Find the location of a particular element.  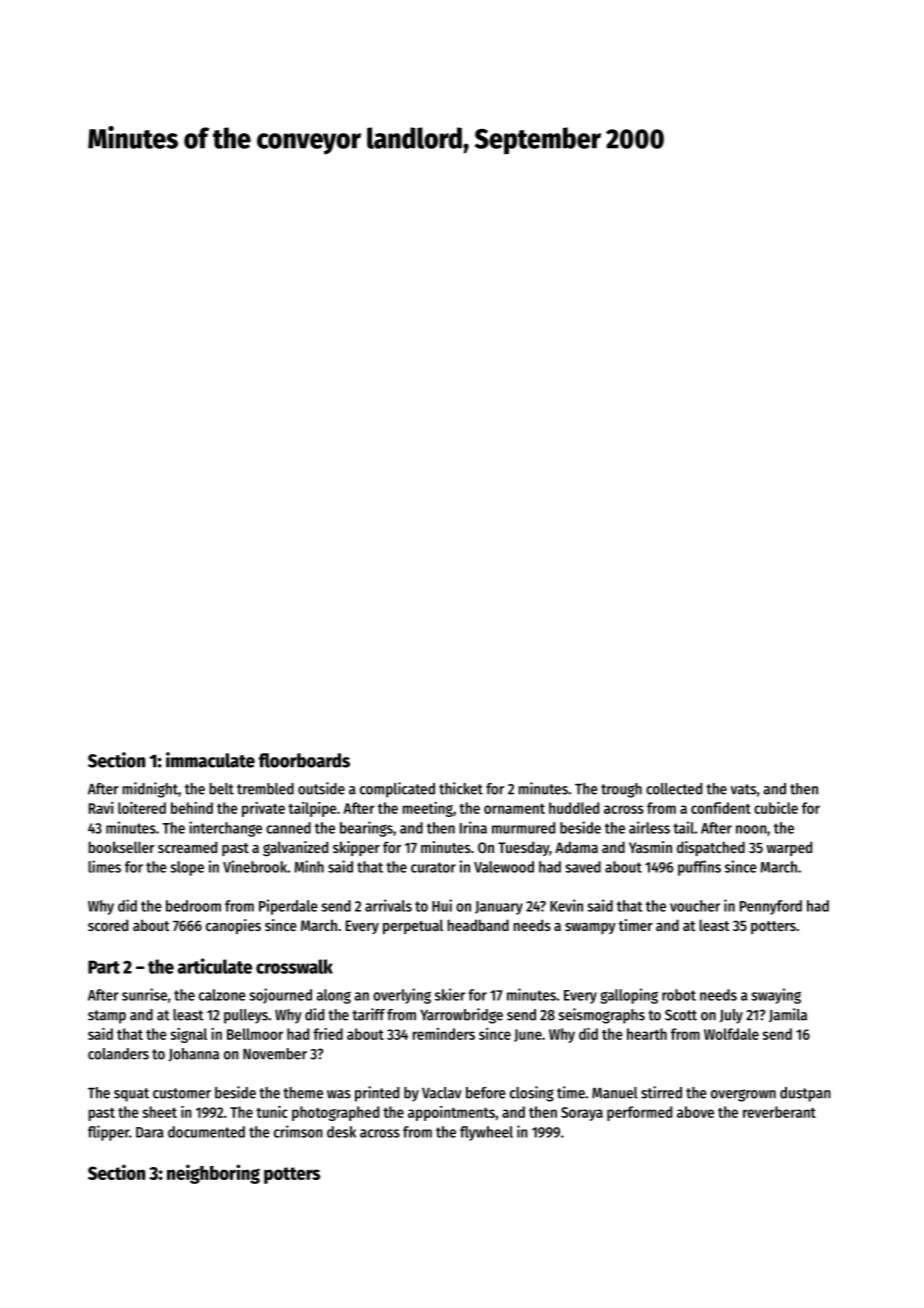

scored is located at coordinates (108, 925).
